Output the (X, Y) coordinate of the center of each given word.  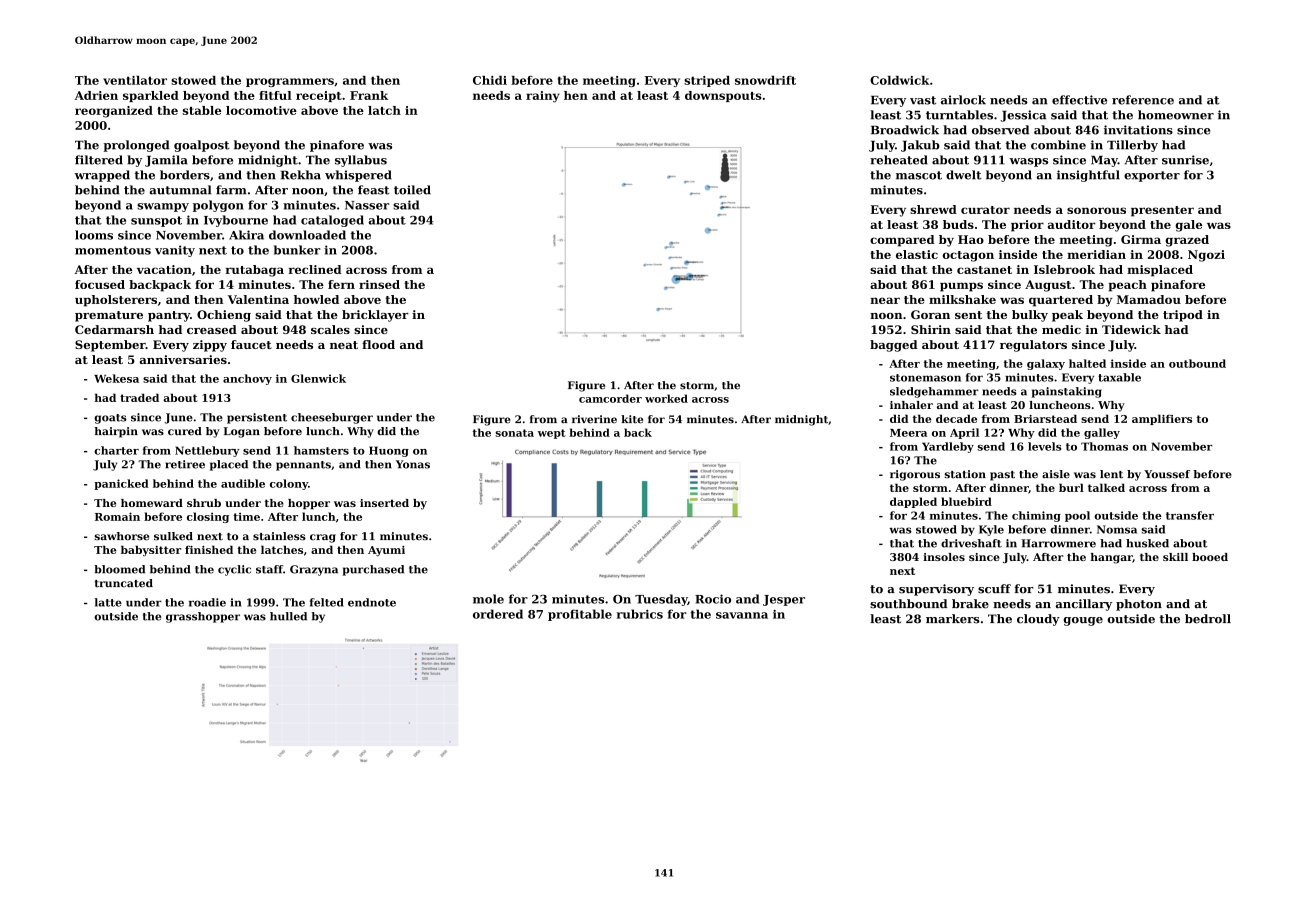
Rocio (713, 599)
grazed (1187, 241)
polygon (218, 206)
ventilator (135, 80)
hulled (288, 616)
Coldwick (900, 80)
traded (139, 397)
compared (902, 241)
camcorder (610, 398)
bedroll (1208, 619)
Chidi (490, 80)
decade (956, 418)
